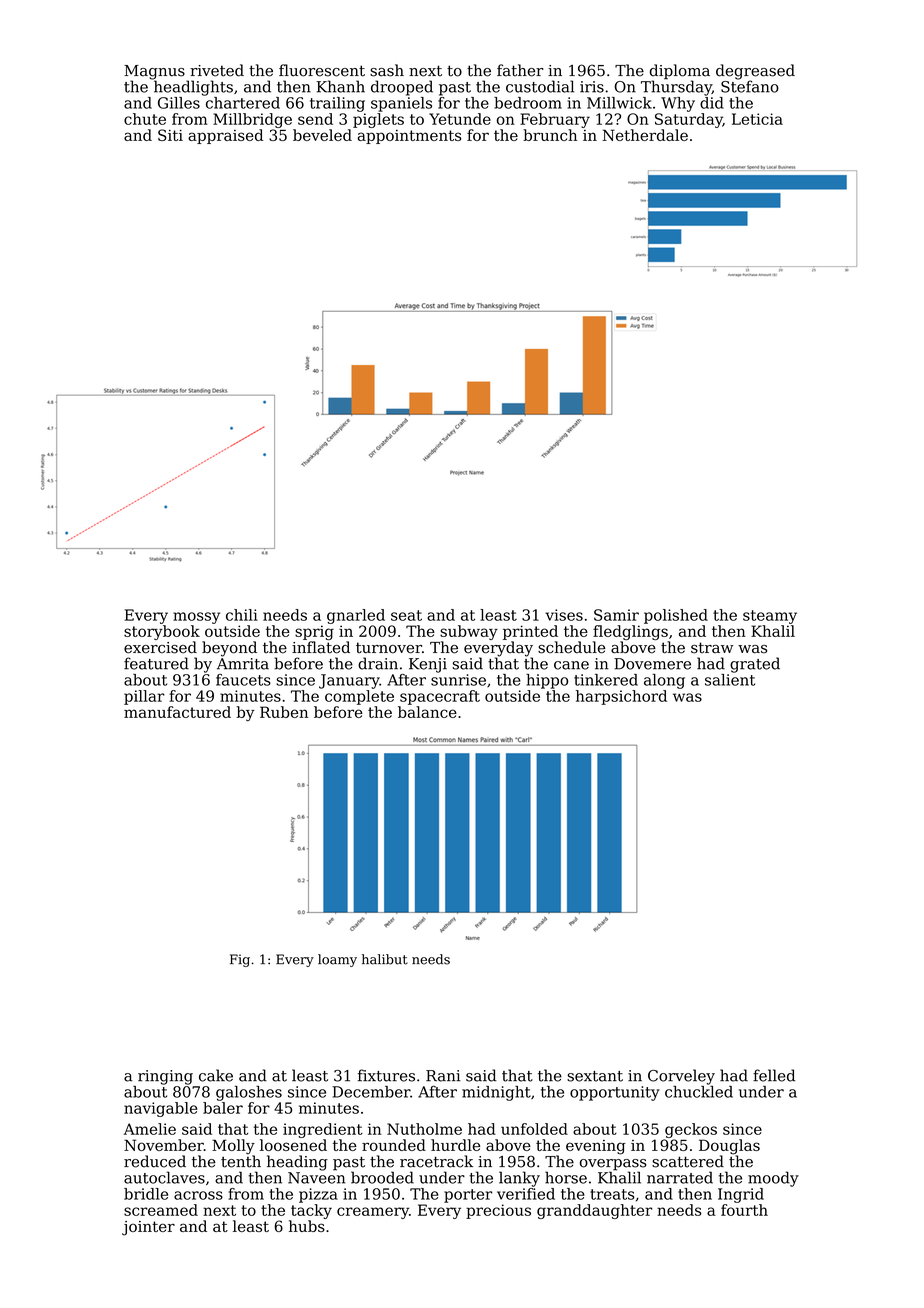  What do you see at coordinates (564, 615) in the document?
I see `vises` at bounding box center [564, 615].
